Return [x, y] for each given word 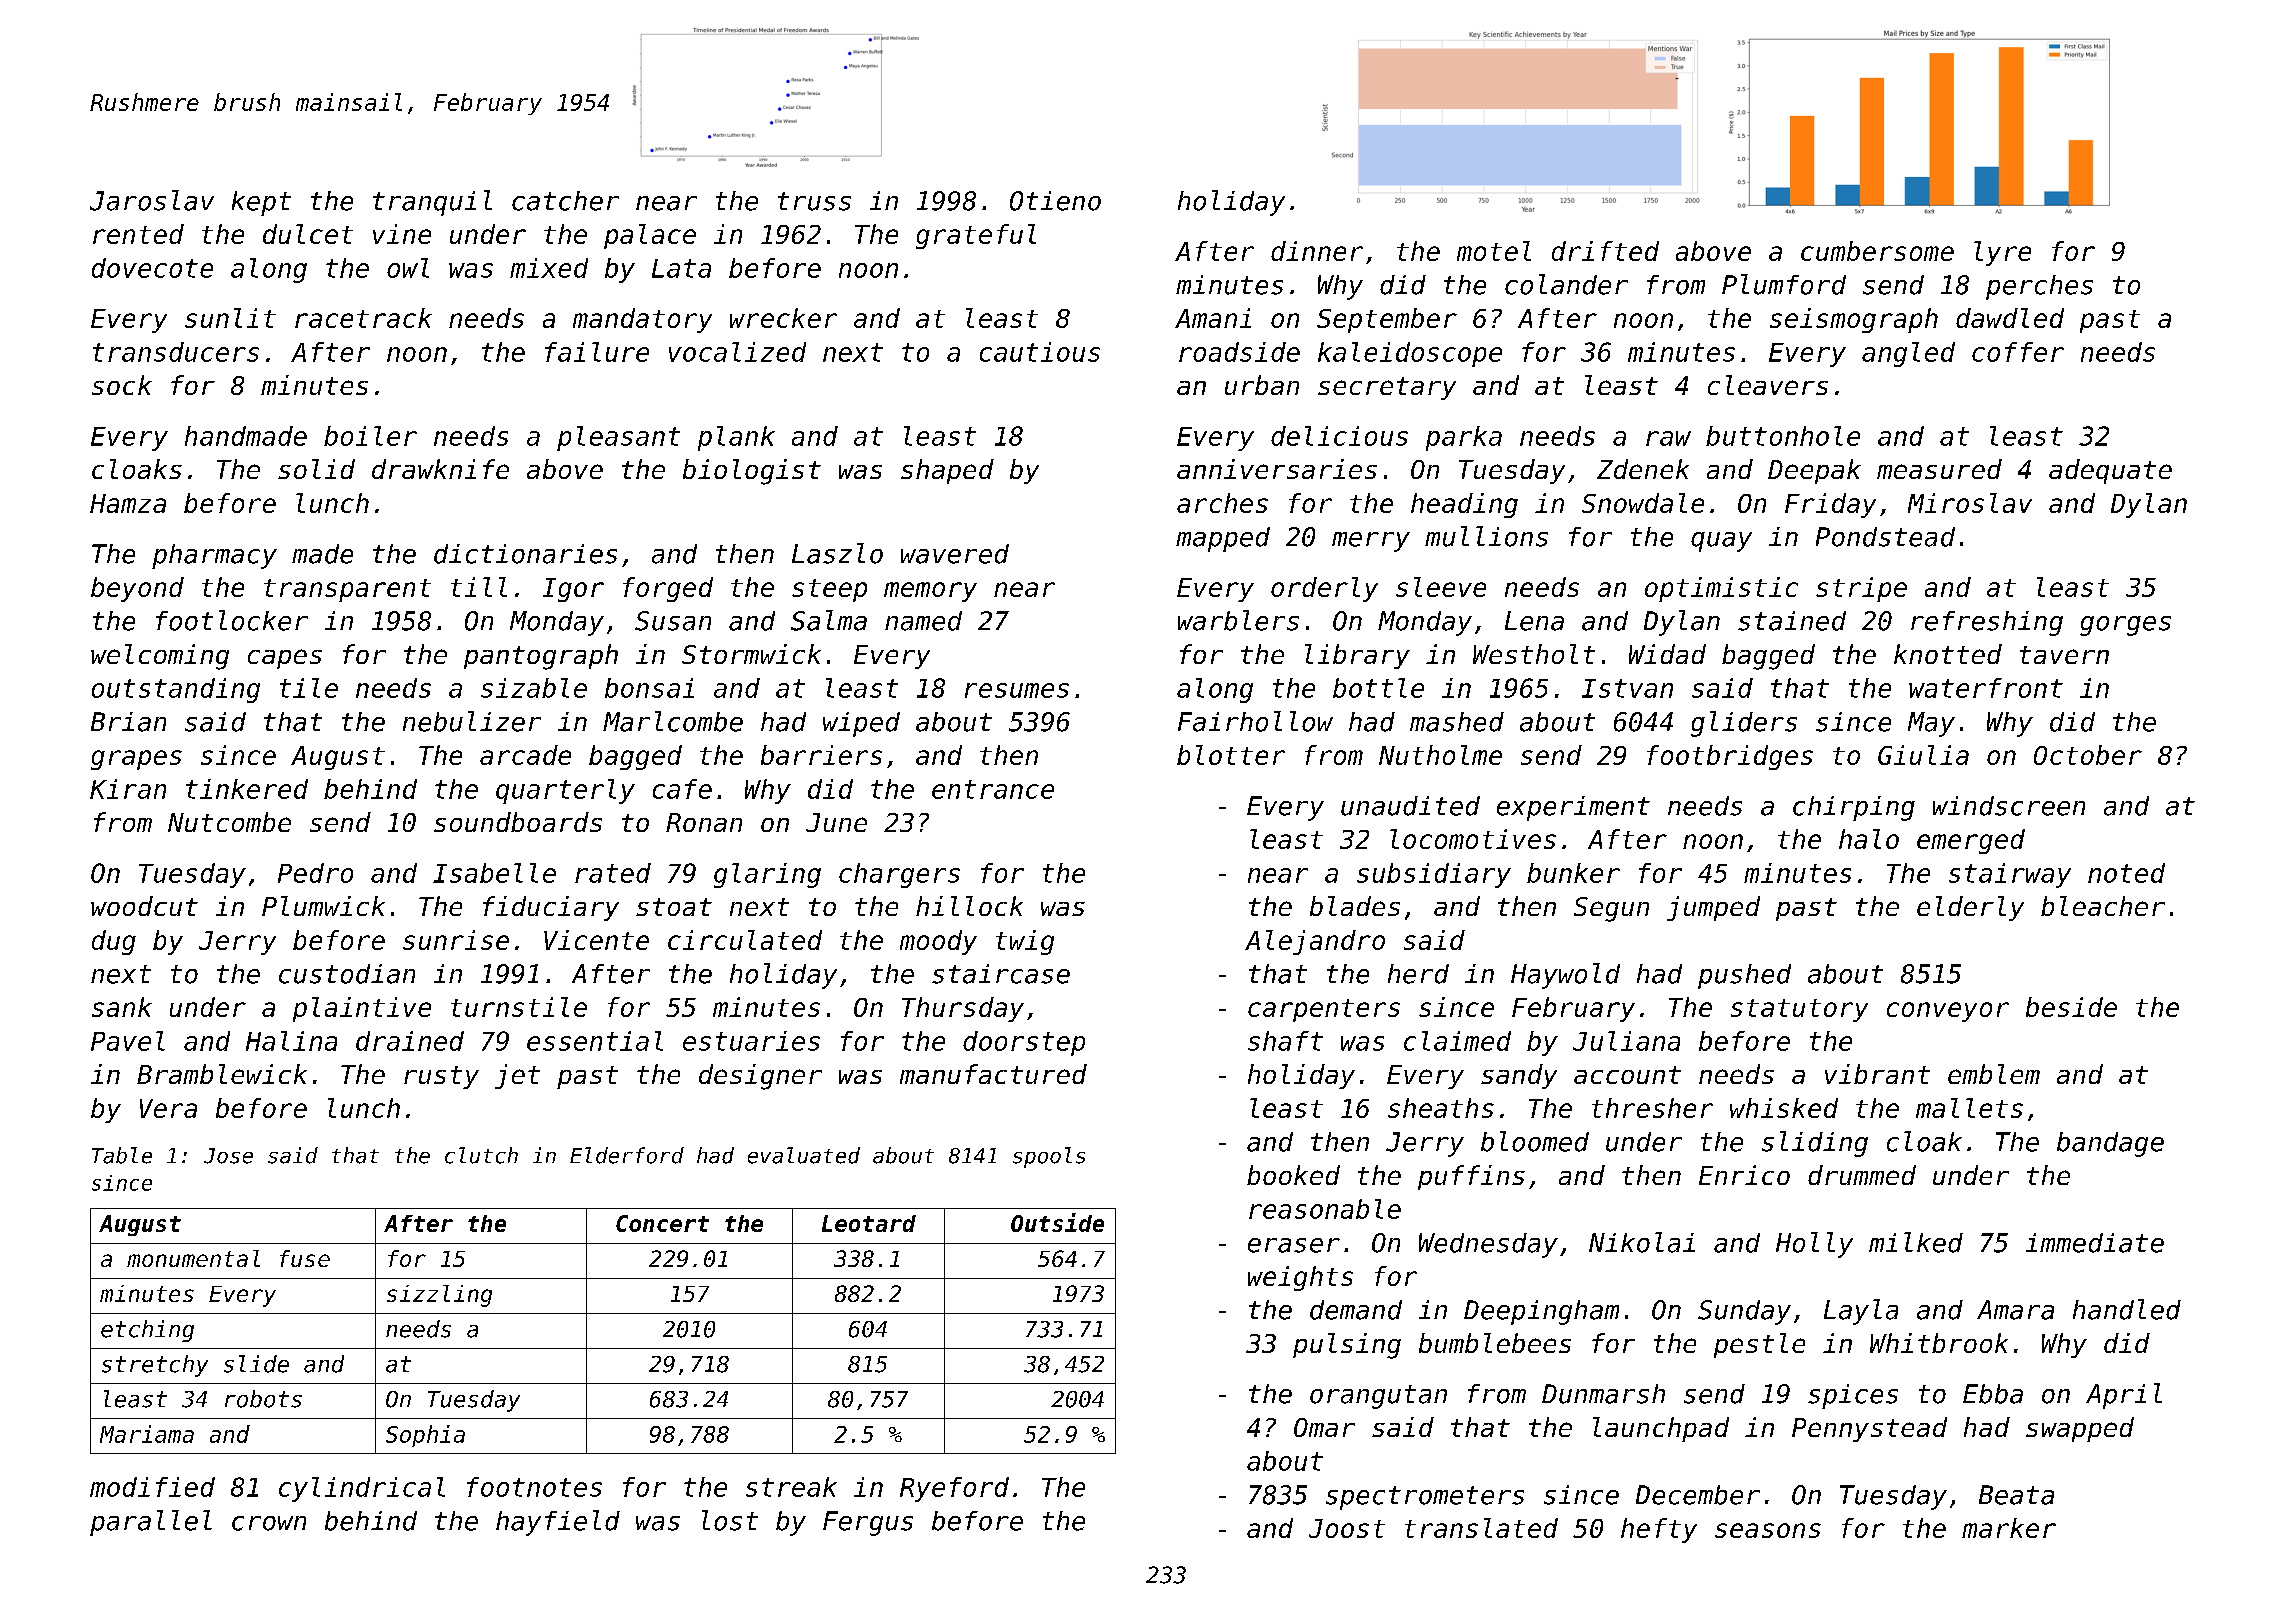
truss [814, 201]
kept [261, 203]
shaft [1285, 1041]
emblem [1994, 1074]
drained [410, 1041]
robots [263, 1399]
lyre [2002, 253]
